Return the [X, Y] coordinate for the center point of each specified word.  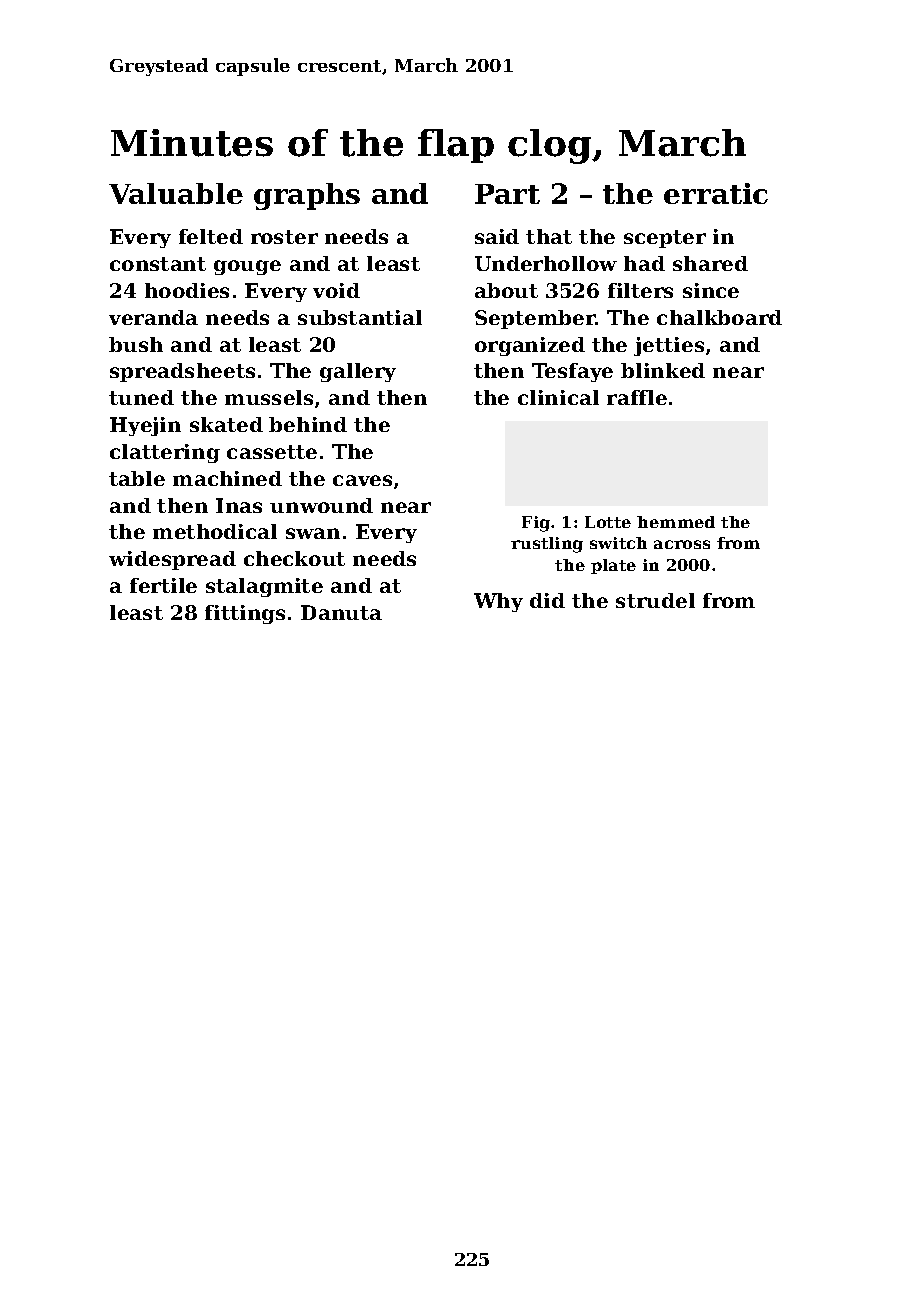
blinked [663, 370]
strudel [655, 600]
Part [507, 194]
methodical [215, 531]
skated [226, 424]
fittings [245, 614]
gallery [358, 372]
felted [211, 236]
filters [640, 290]
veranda [153, 317]
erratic [716, 193]
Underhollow [546, 263]
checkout [294, 558]
